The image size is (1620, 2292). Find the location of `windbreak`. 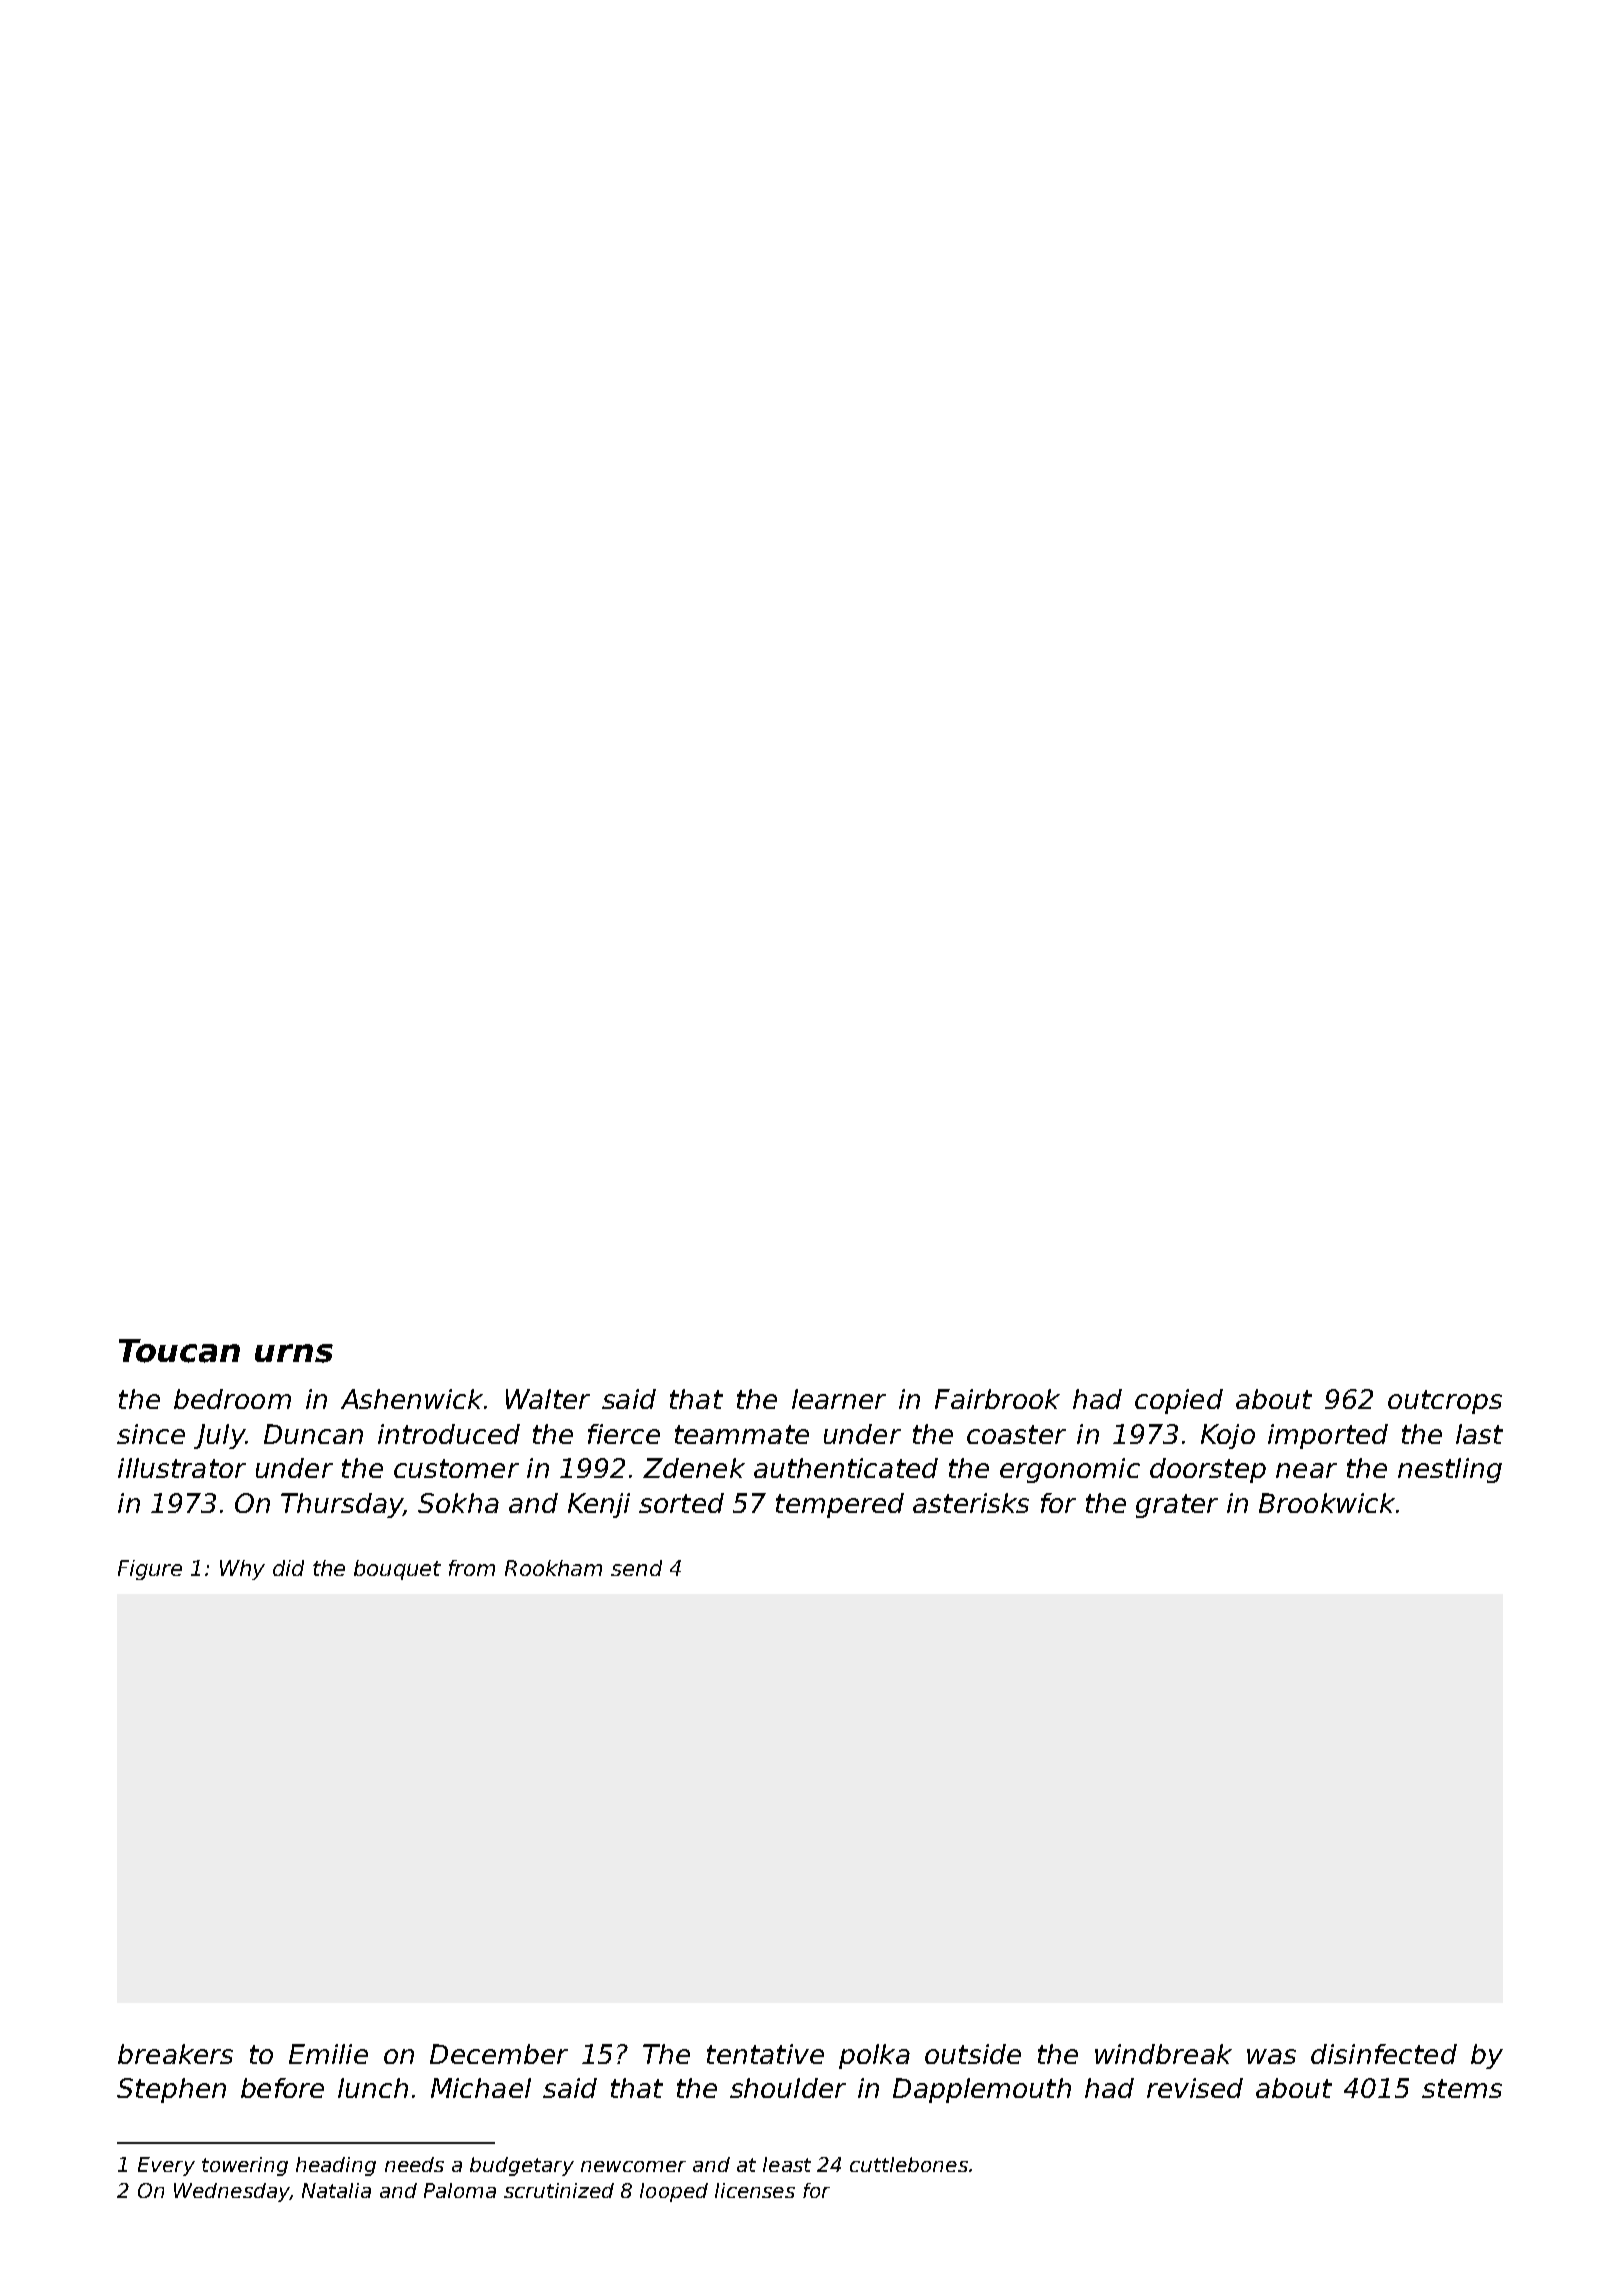

windbreak is located at coordinates (1163, 2054).
